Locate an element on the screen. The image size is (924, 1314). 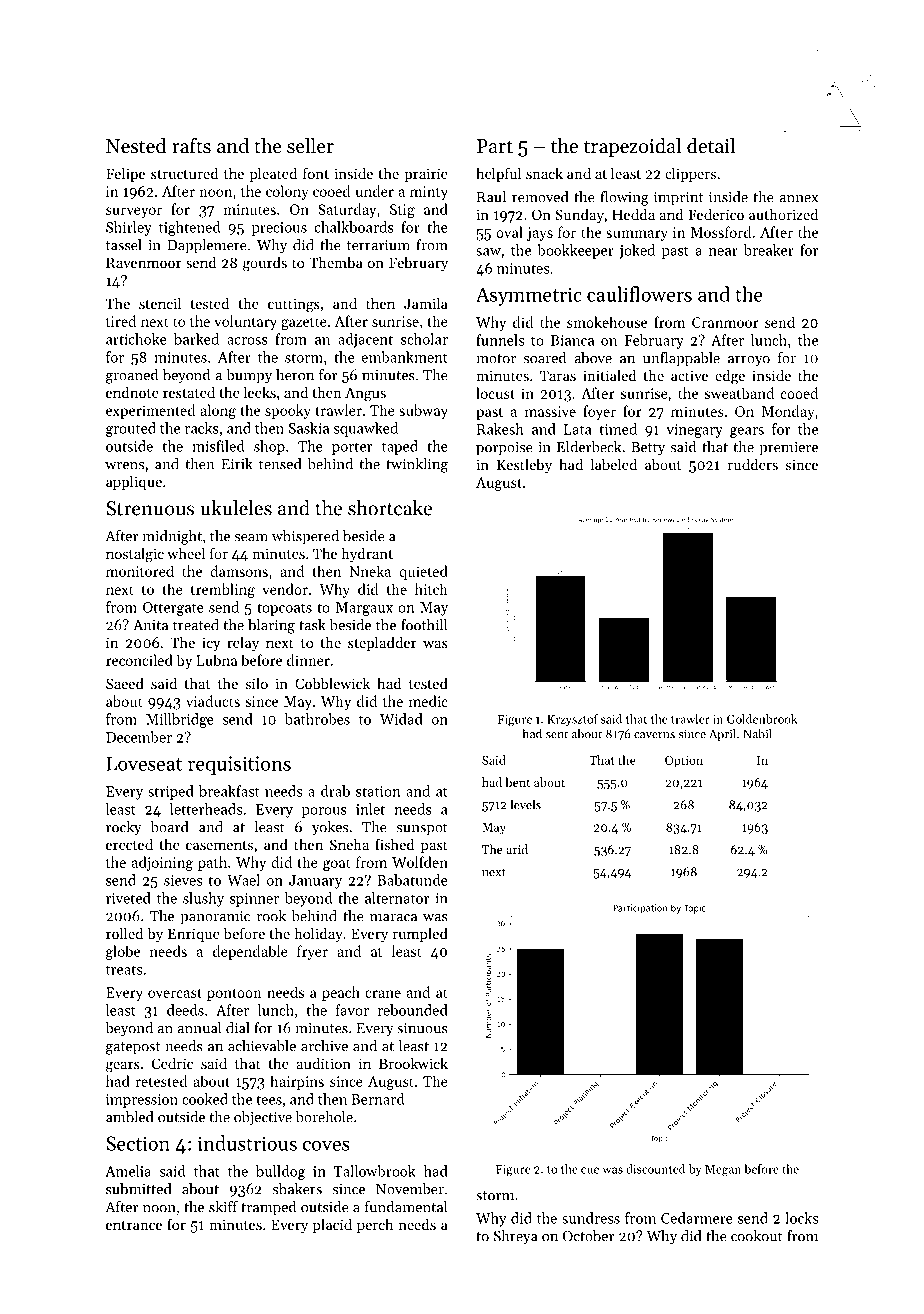
gazette is located at coordinates (304, 323).
